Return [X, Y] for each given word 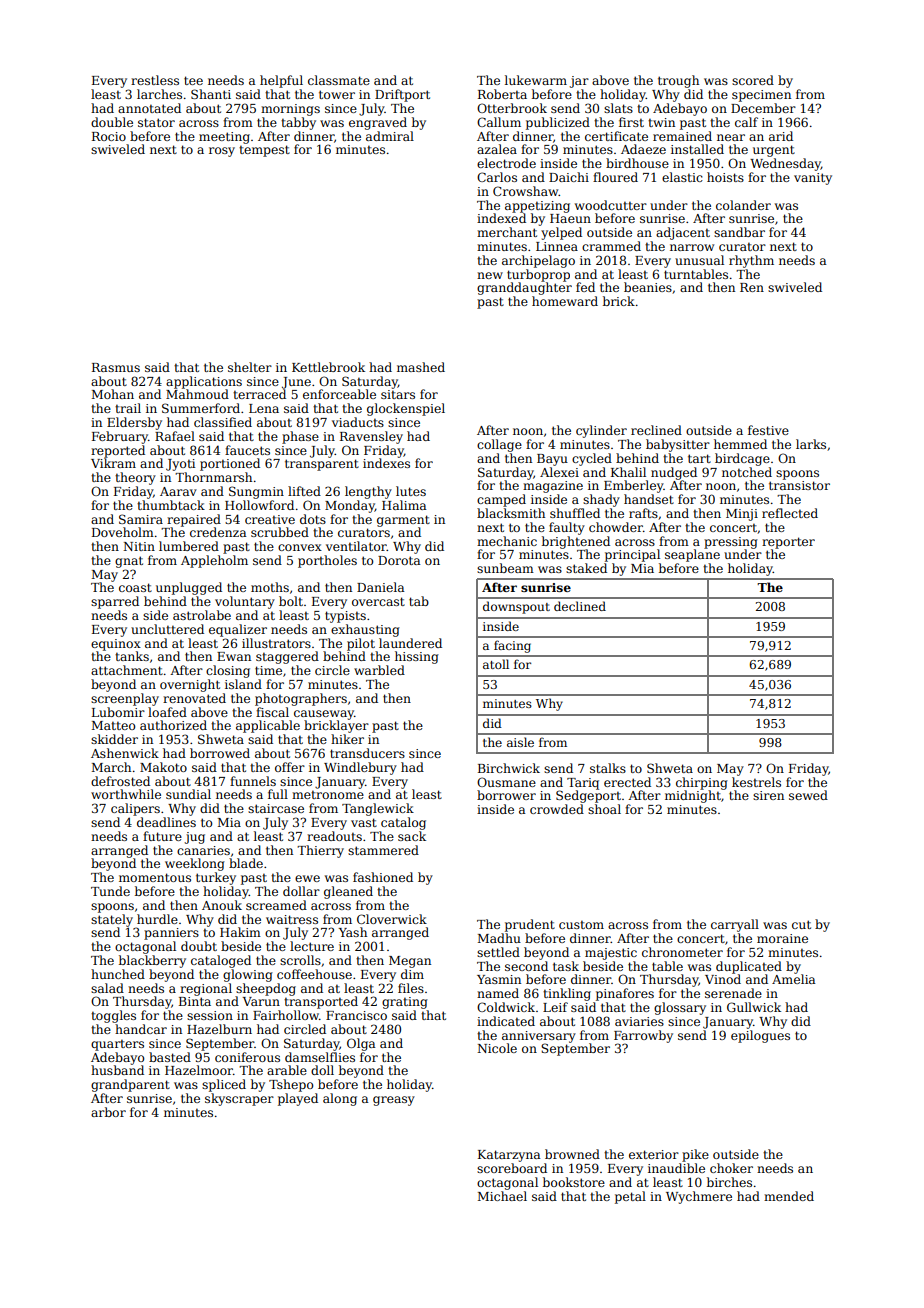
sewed [808, 795]
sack [412, 836]
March [111, 767]
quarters [117, 1045]
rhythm [751, 261]
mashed [421, 367]
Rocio [109, 136]
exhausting [365, 630]
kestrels [756, 782]
